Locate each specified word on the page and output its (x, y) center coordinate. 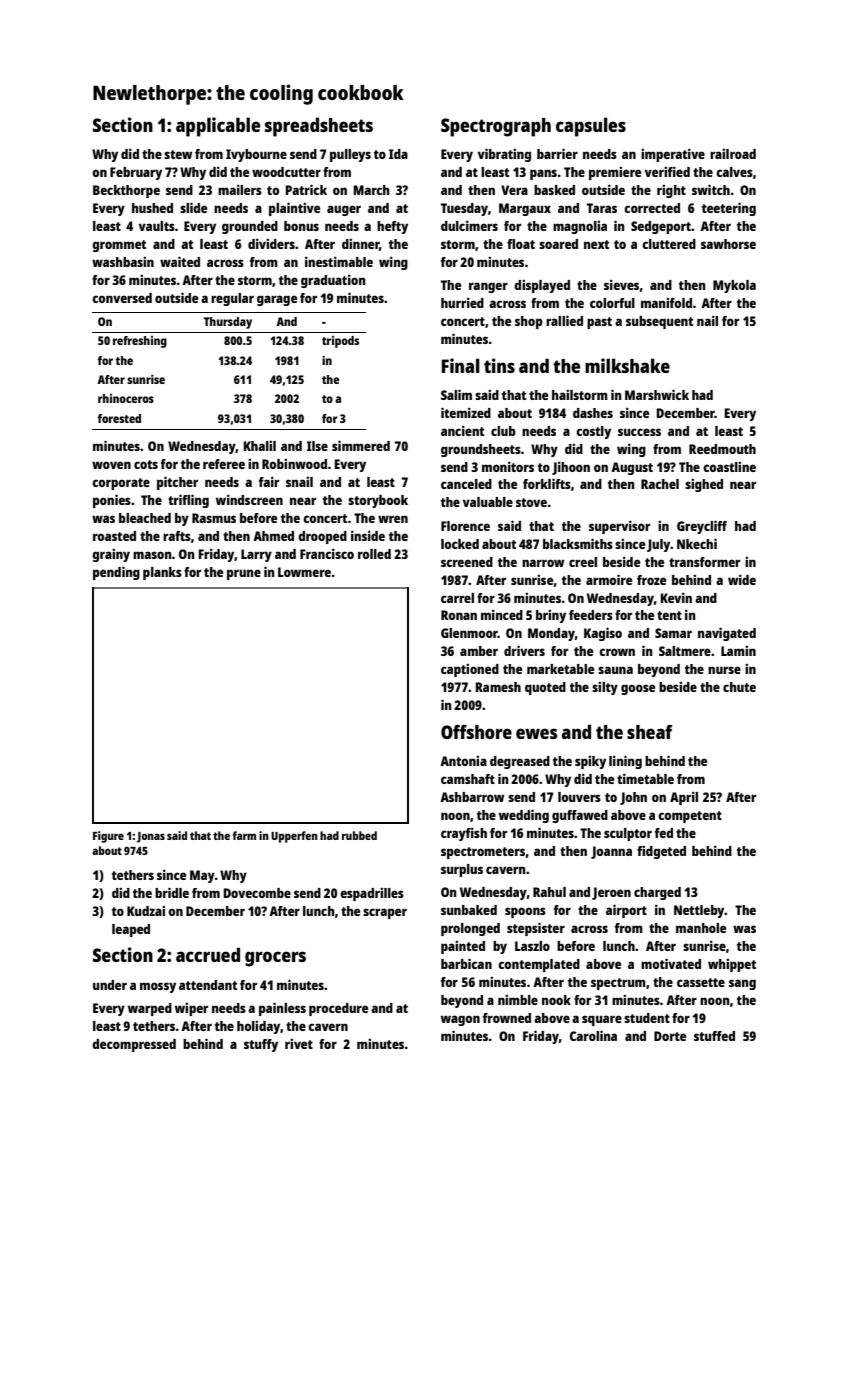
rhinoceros (126, 398)
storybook (378, 501)
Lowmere (304, 572)
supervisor (619, 527)
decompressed (134, 1045)
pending (116, 573)
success (639, 432)
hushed (152, 208)
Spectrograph (496, 127)
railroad (733, 154)
